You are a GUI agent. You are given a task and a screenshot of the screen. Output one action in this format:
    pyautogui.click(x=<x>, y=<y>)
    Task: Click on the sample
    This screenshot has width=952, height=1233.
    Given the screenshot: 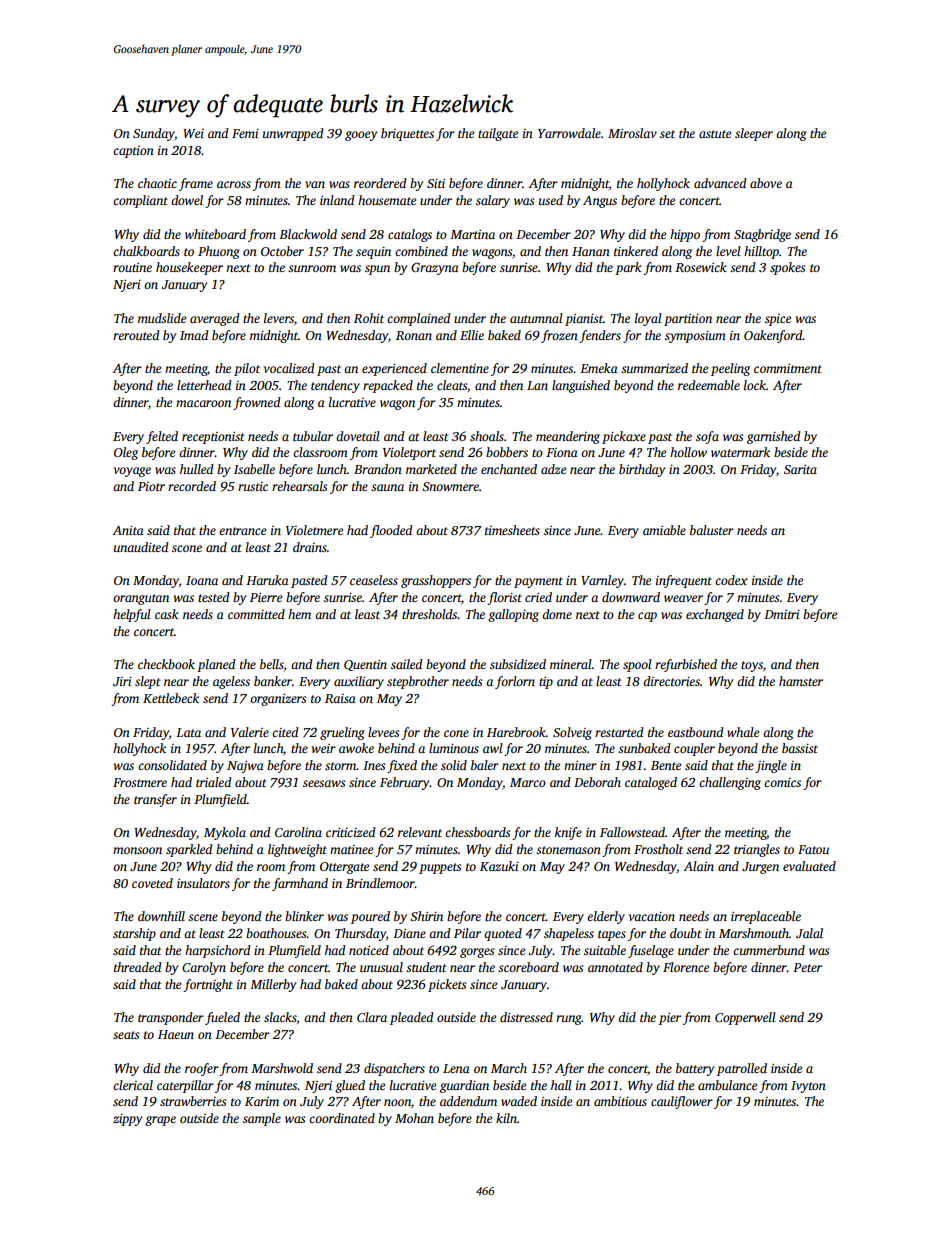 What is the action you would take?
    pyautogui.click(x=262, y=1119)
